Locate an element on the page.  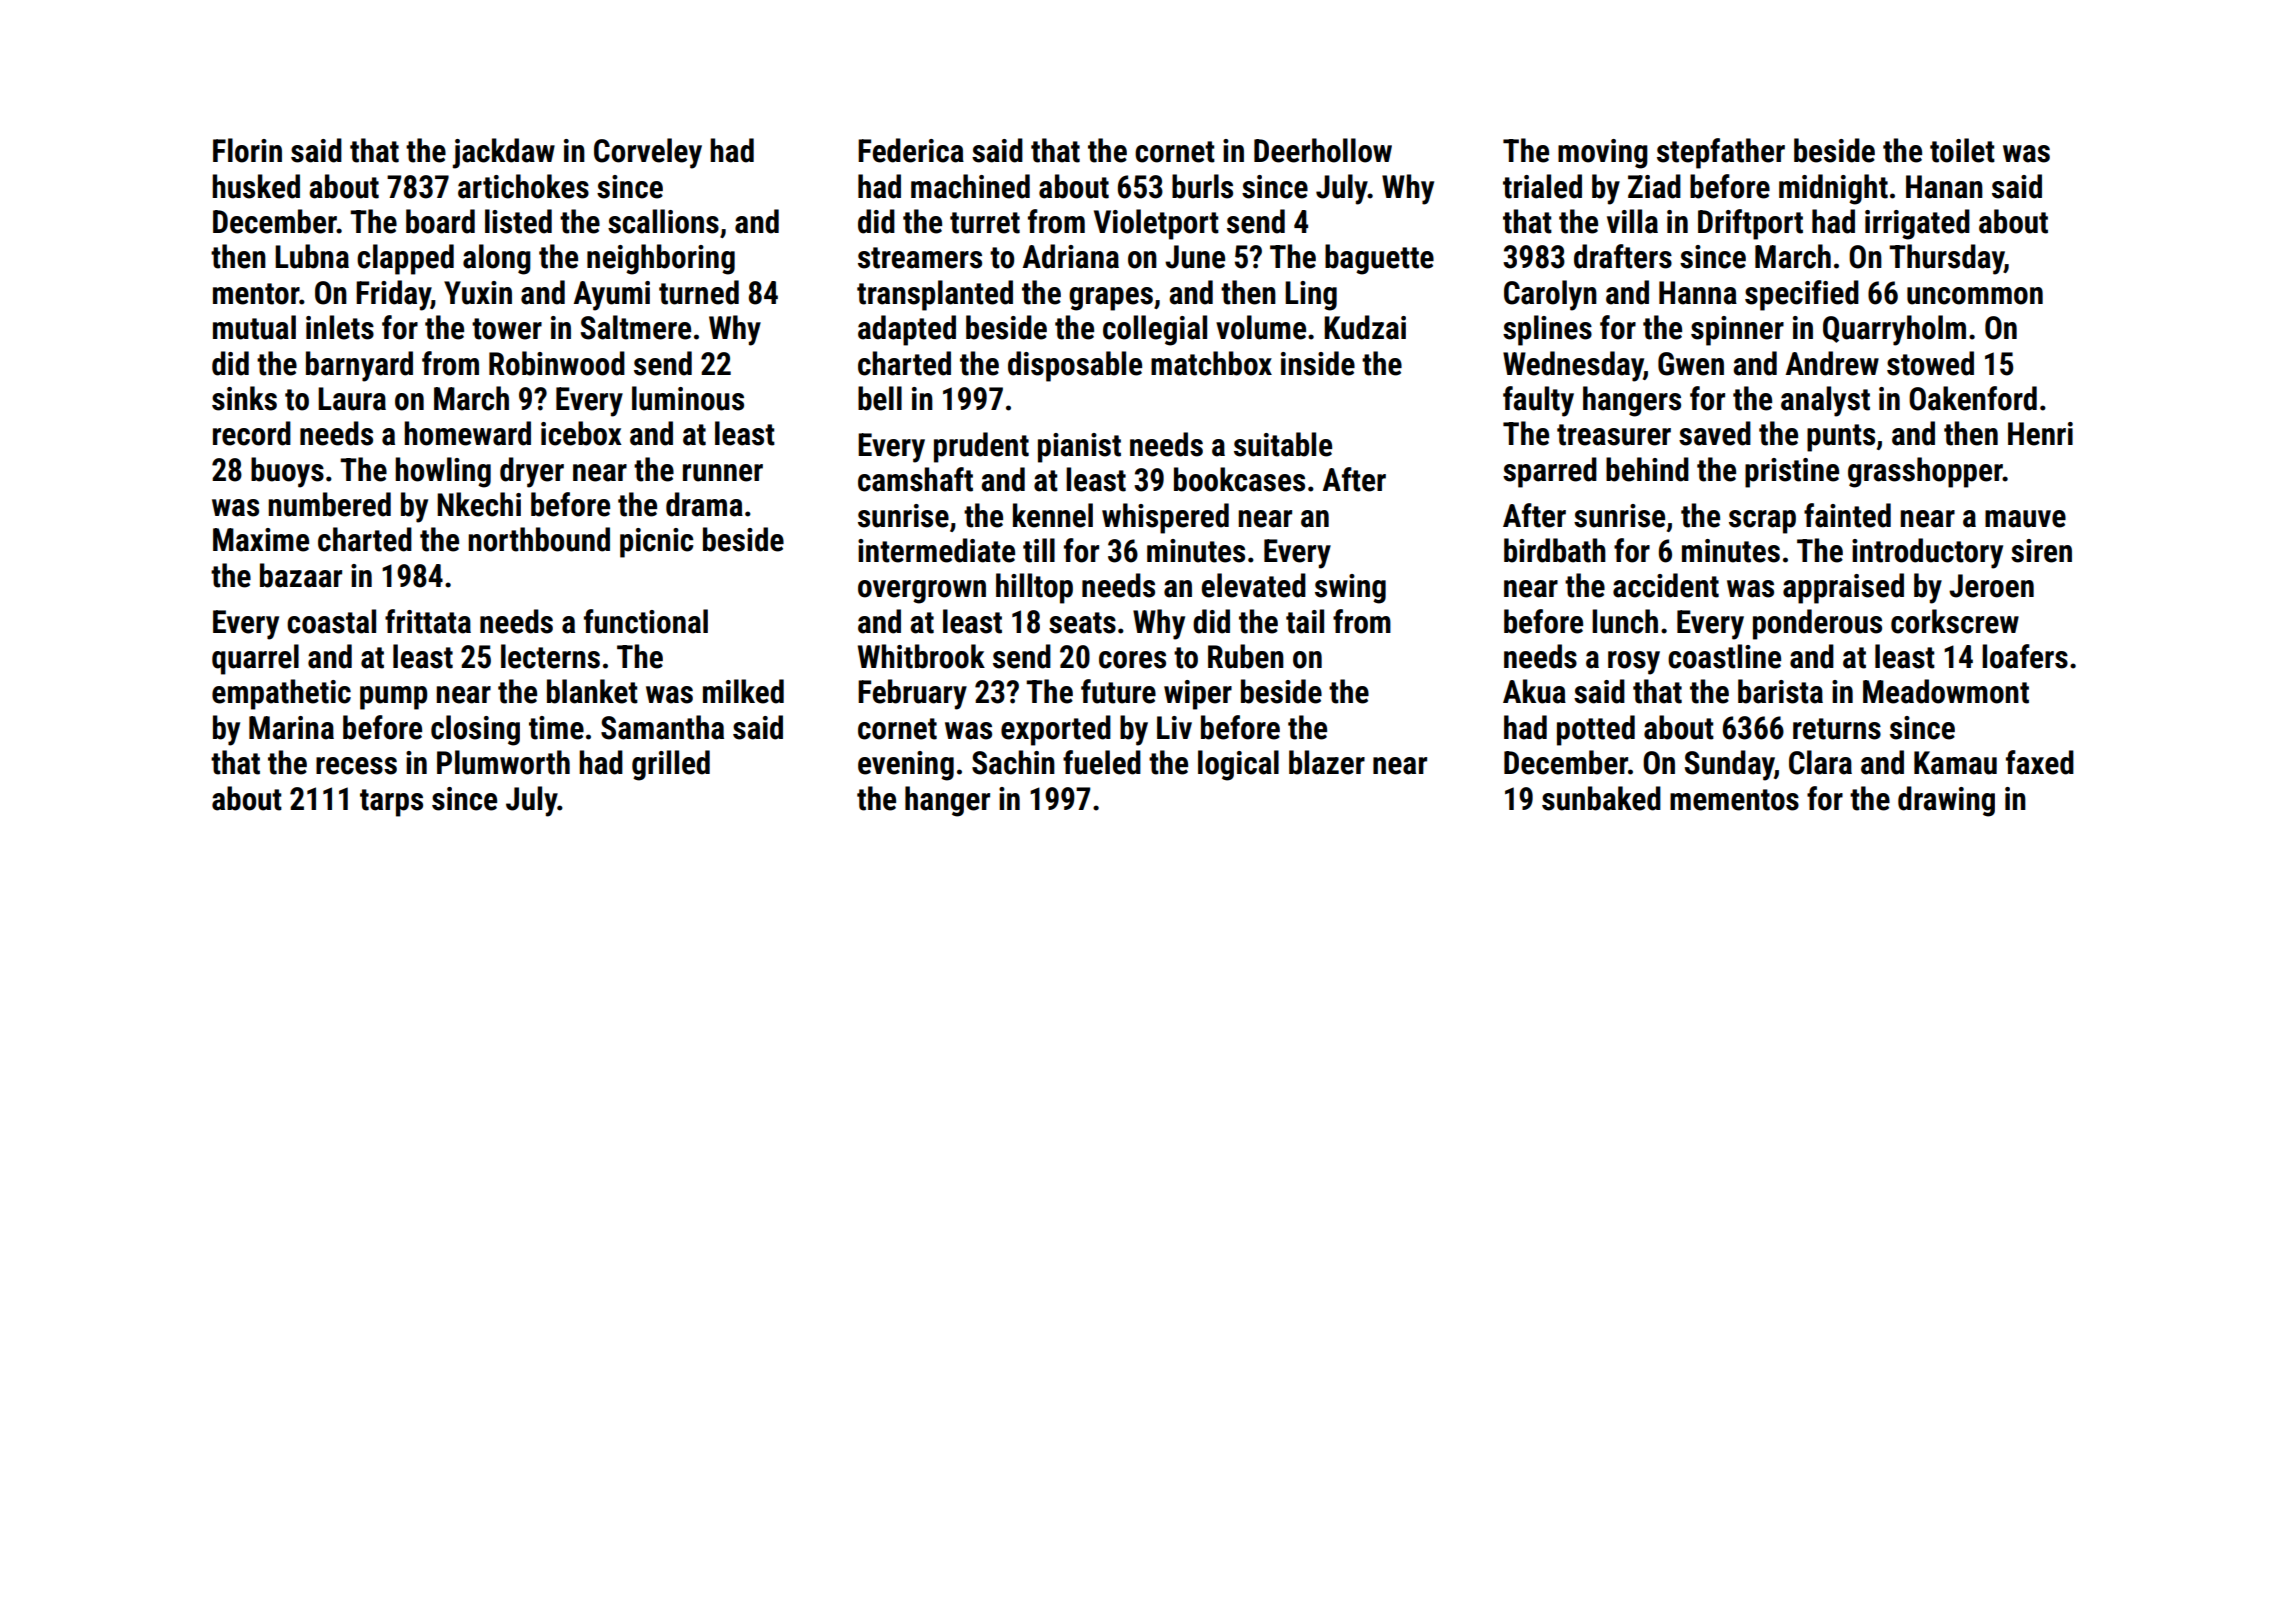
transplanted is located at coordinates (935, 295).
